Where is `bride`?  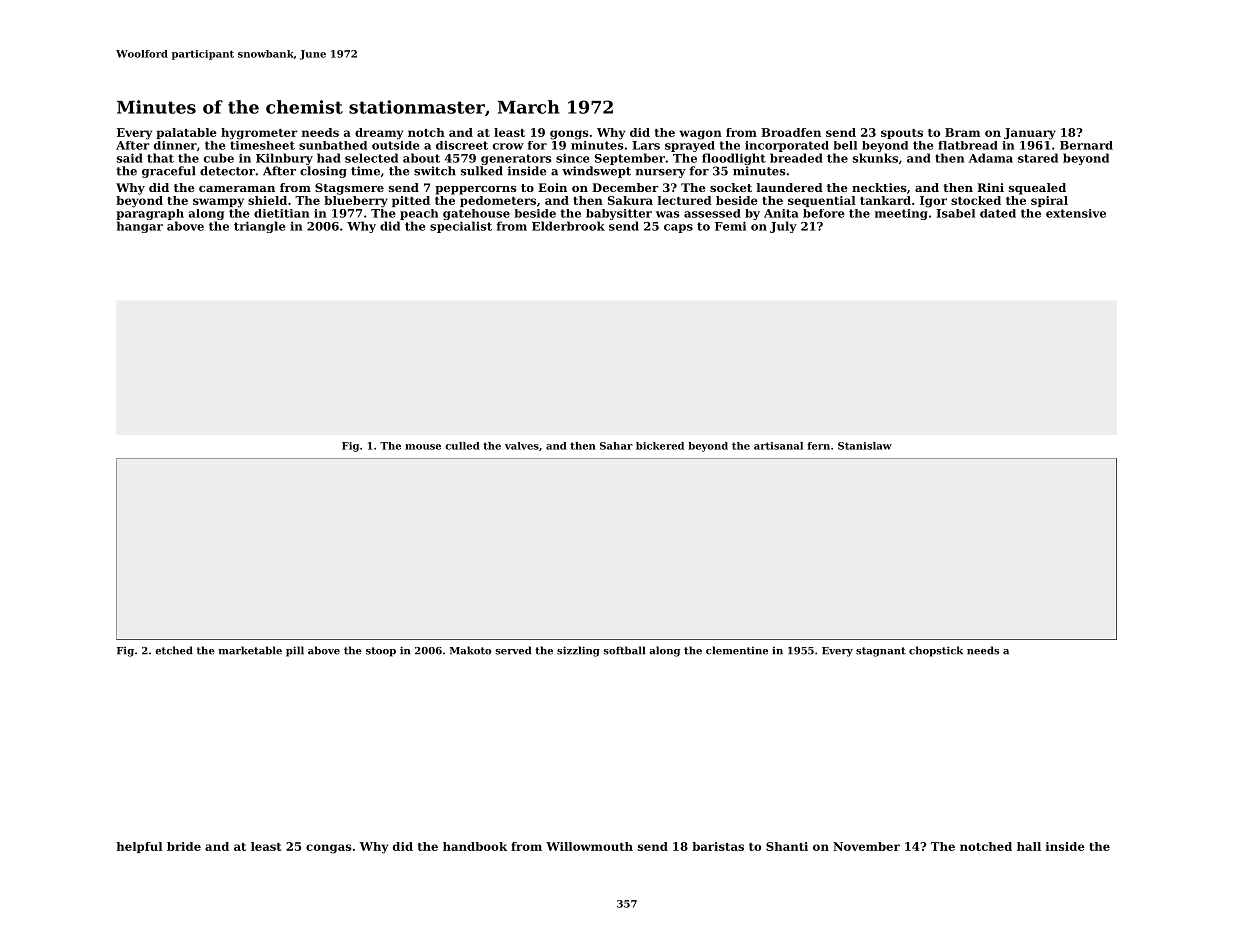 bride is located at coordinates (184, 846).
